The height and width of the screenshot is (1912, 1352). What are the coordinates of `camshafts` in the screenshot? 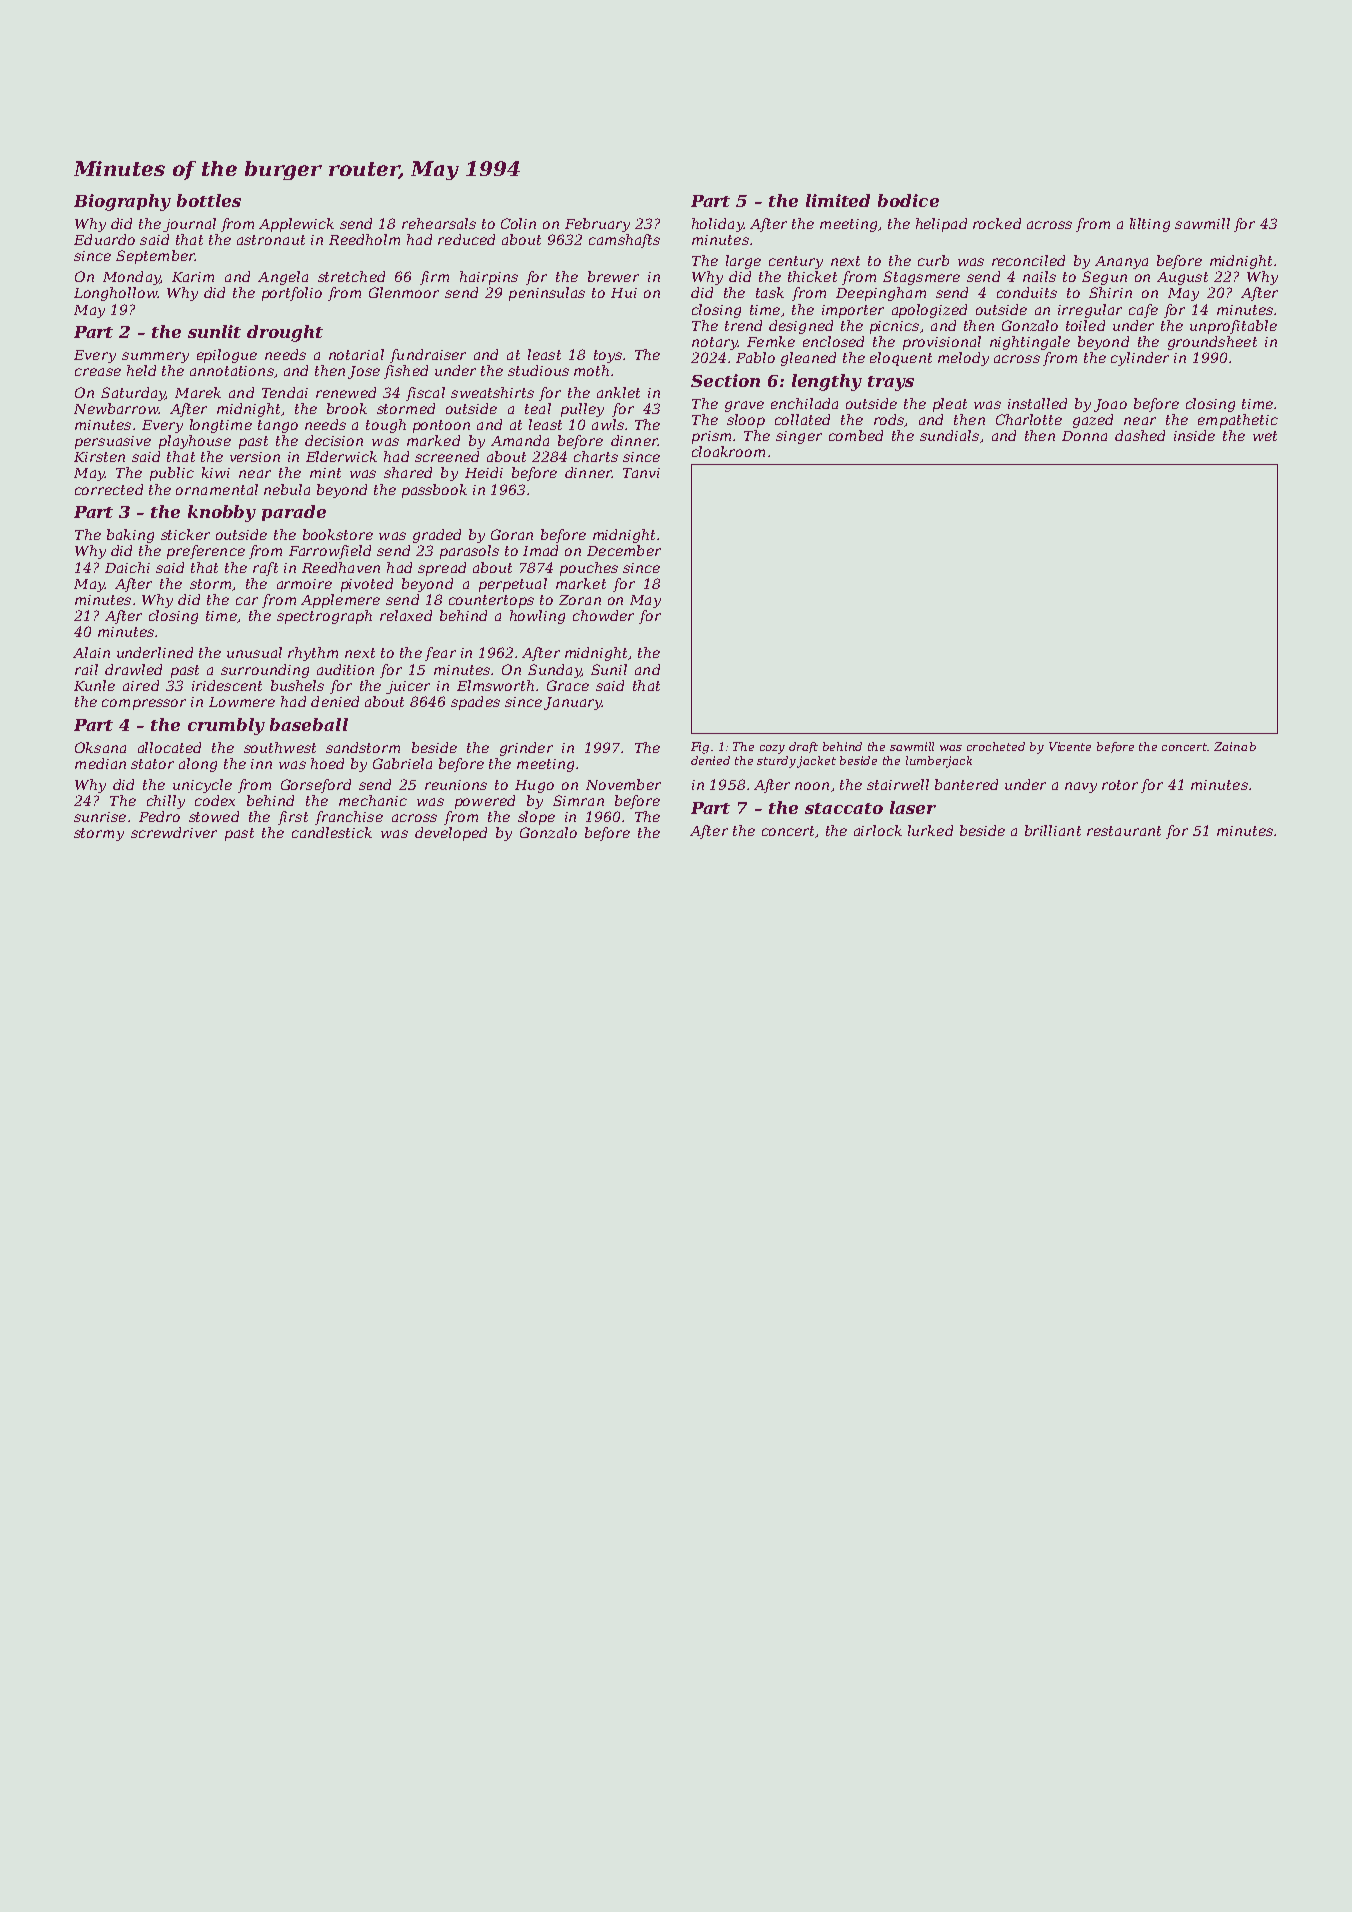 It's located at (624, 241).
